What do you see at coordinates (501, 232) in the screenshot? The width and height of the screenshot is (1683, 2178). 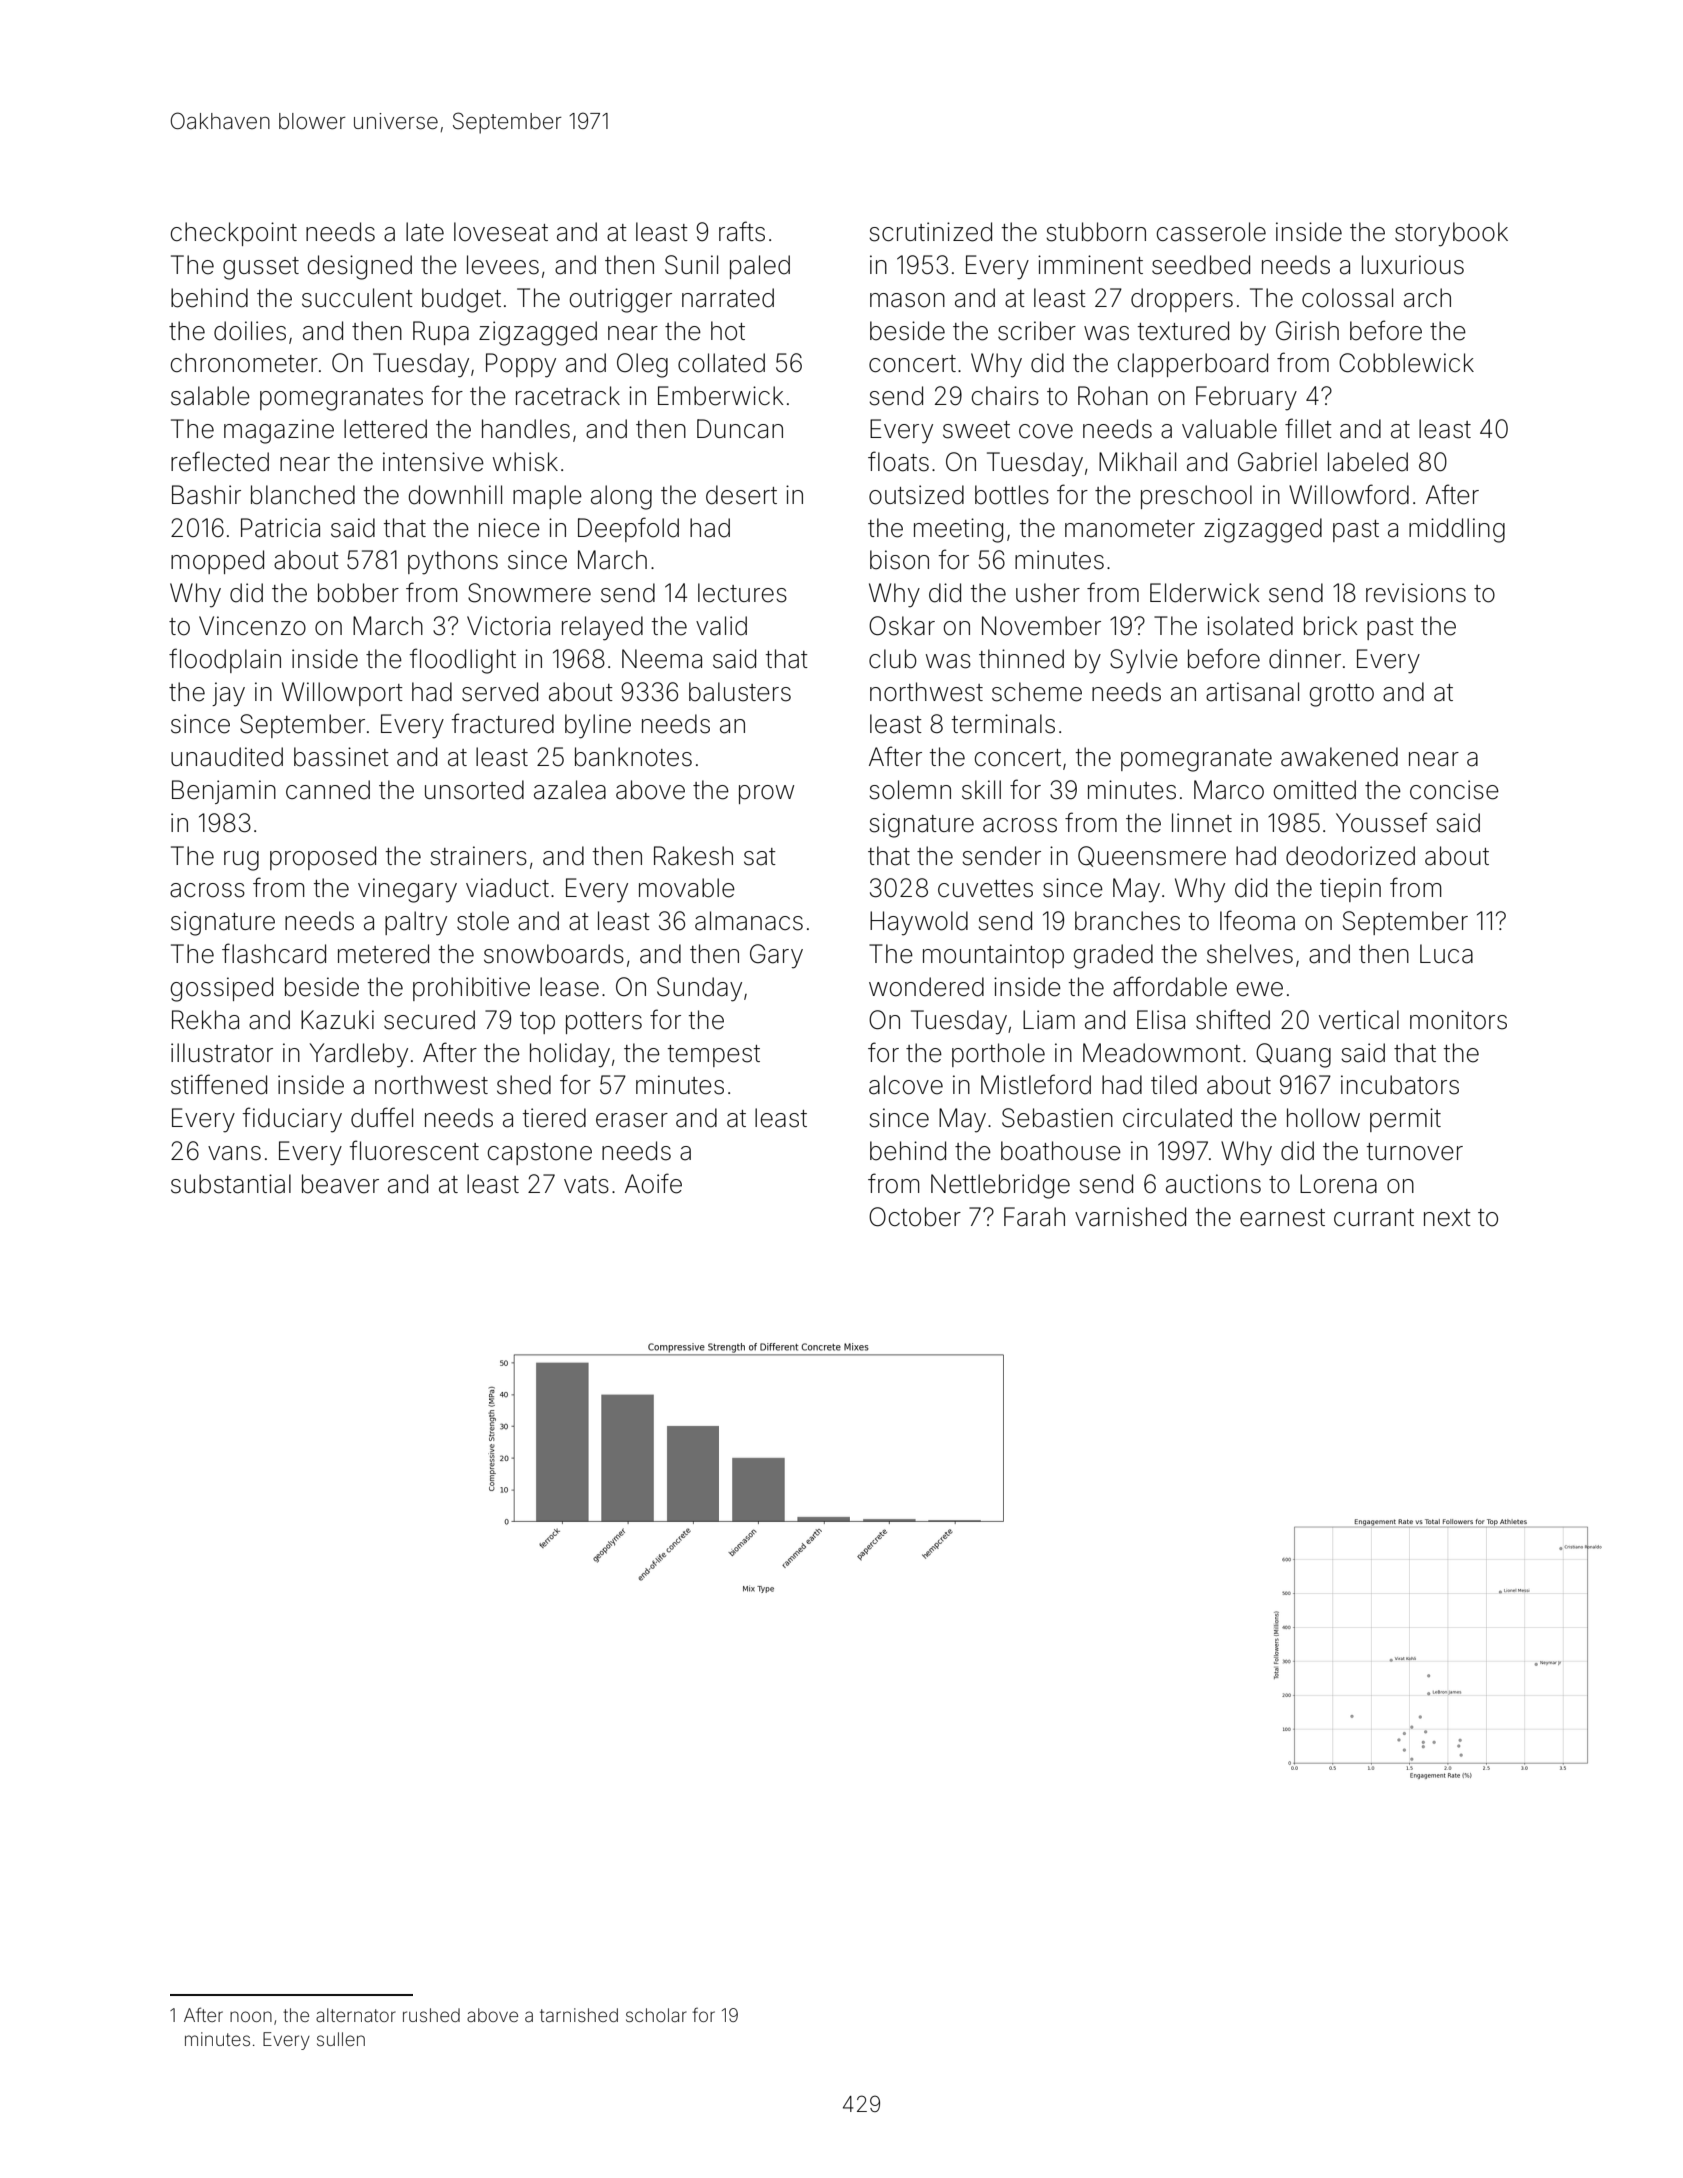 I see `loveseat` at bounding box center [501, 232].
